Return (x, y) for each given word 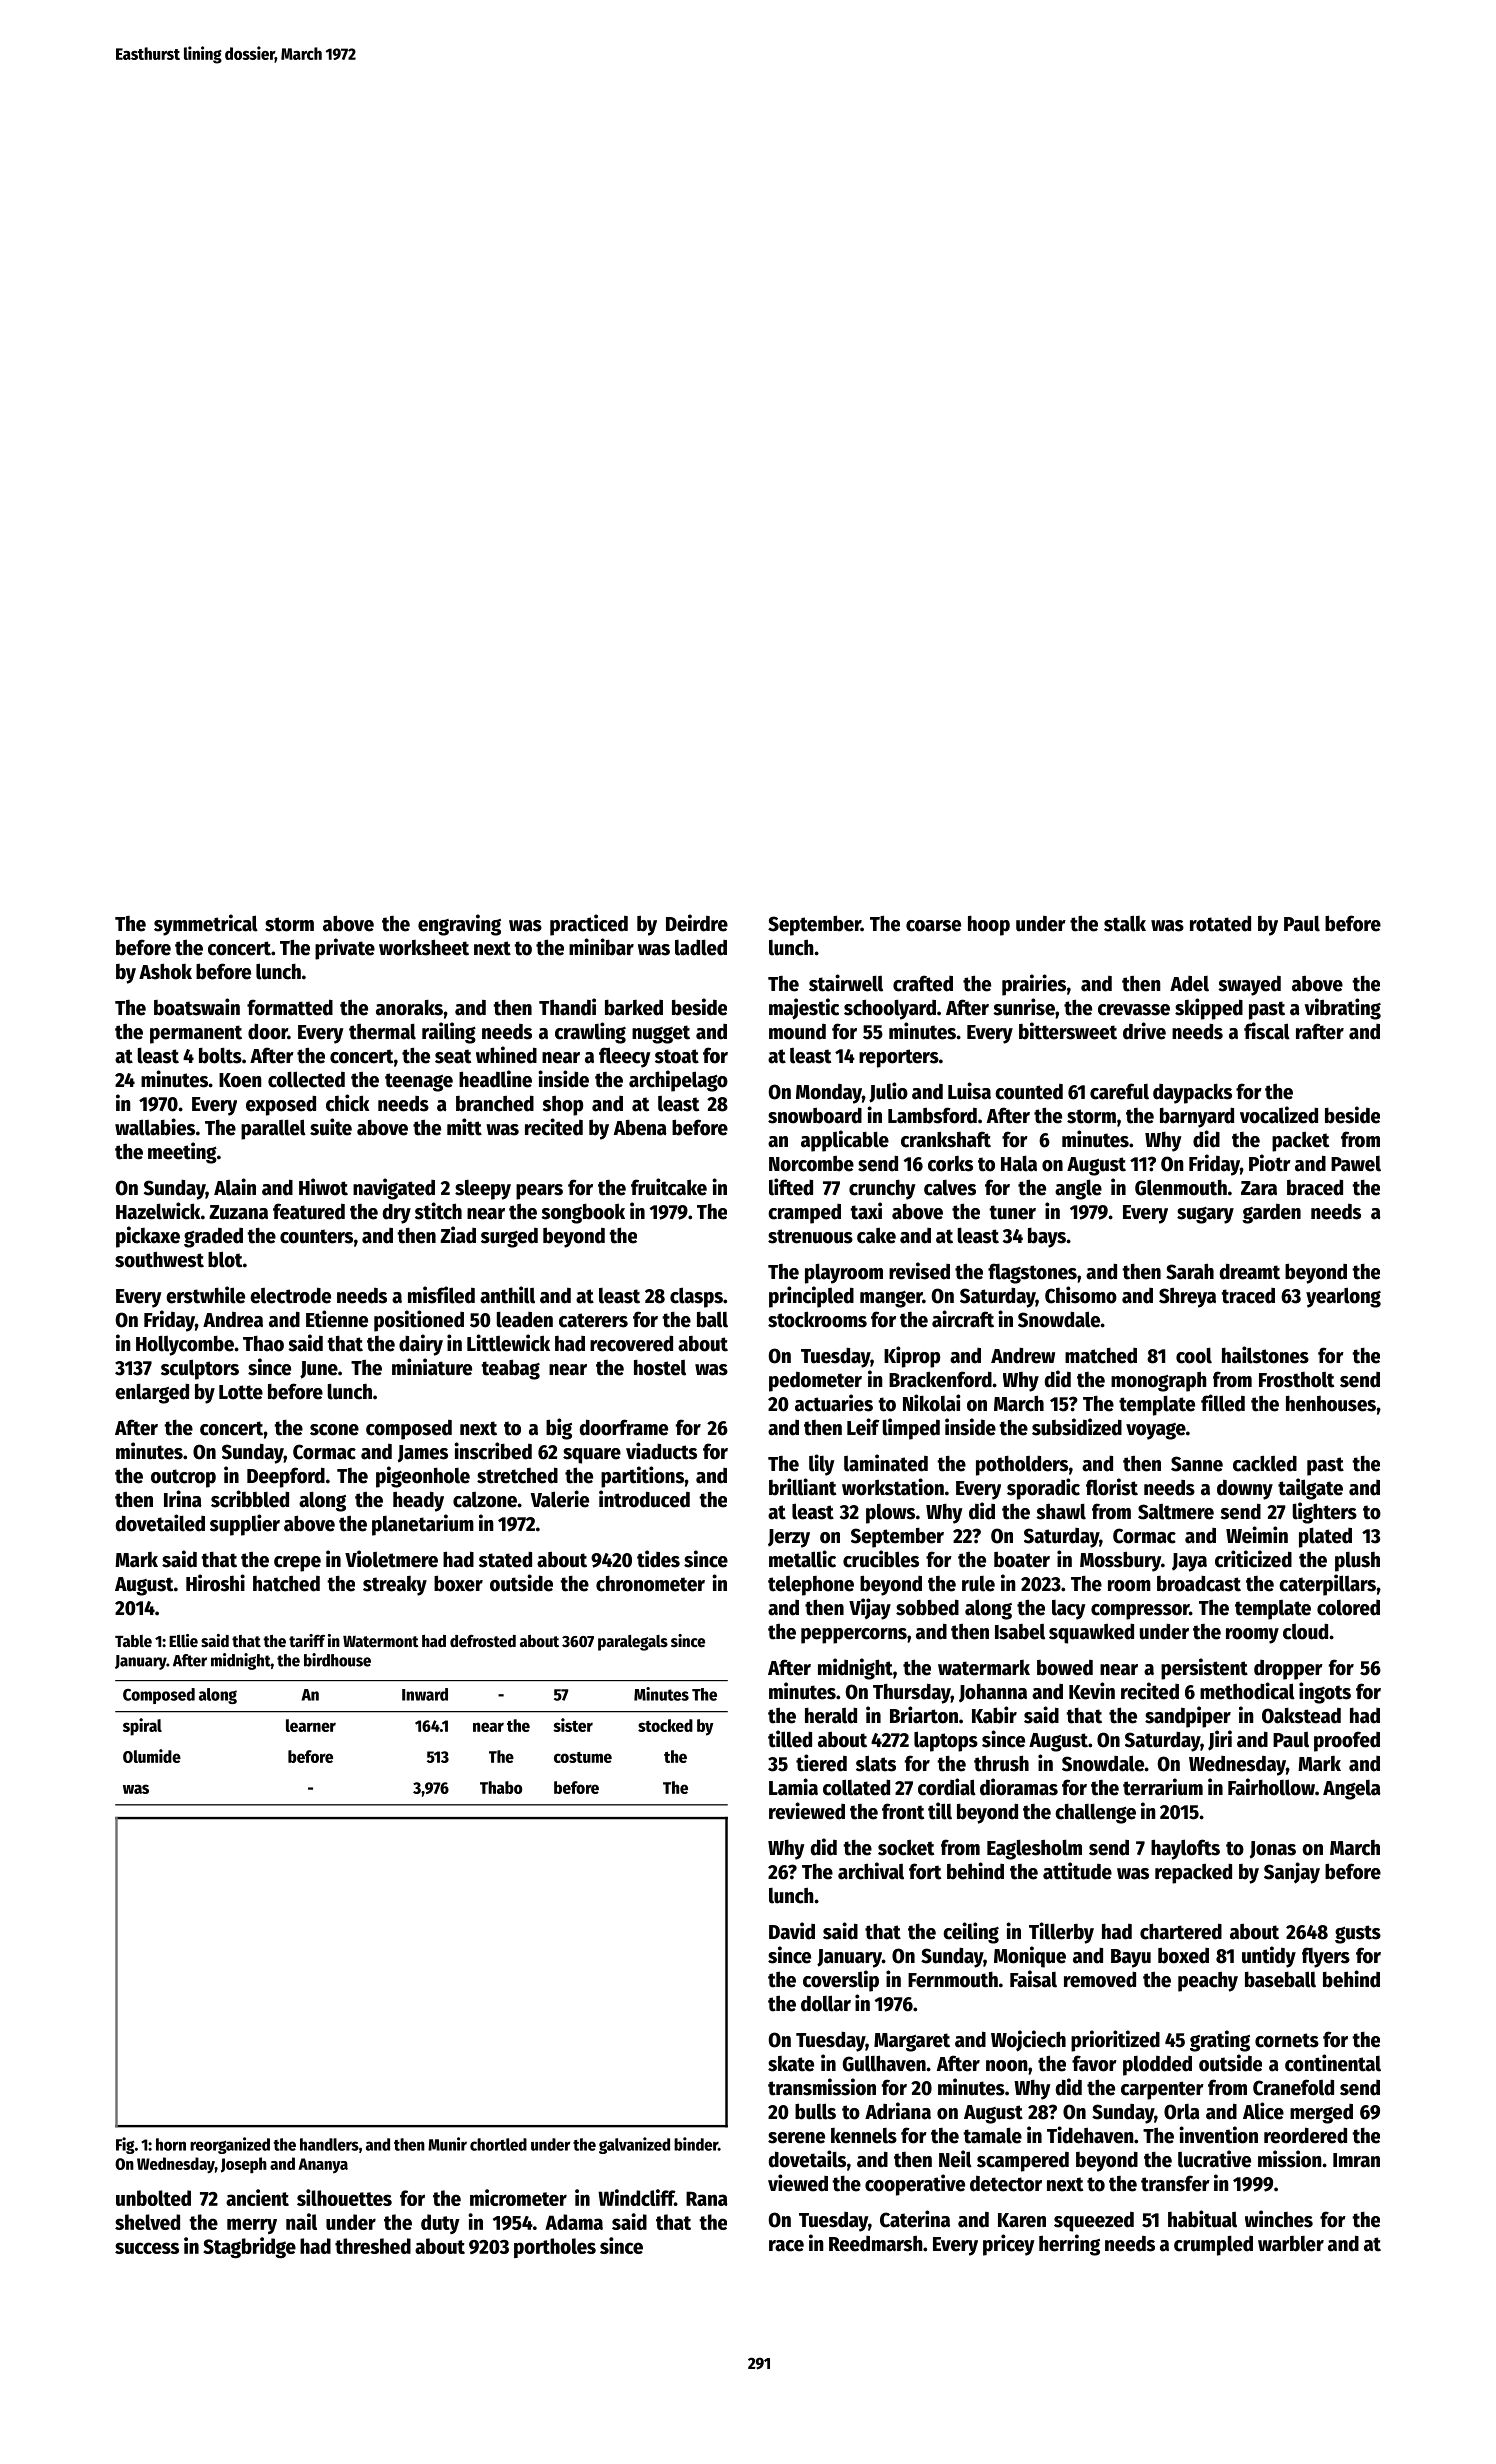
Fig (125, 2145)
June (319, 1370)
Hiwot (323, 1187)
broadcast (1199, 1583)
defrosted (483, 1641)
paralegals (633, 1643)
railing (449, 1033)
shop (562, 1105)
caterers (593, 1320)
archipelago (678, 1081)
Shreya (1187, 1297)
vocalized (1279, 1115)
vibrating (1342, 1009)
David (792, 1931)
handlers (329, 2144)
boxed (1183, 1955)
